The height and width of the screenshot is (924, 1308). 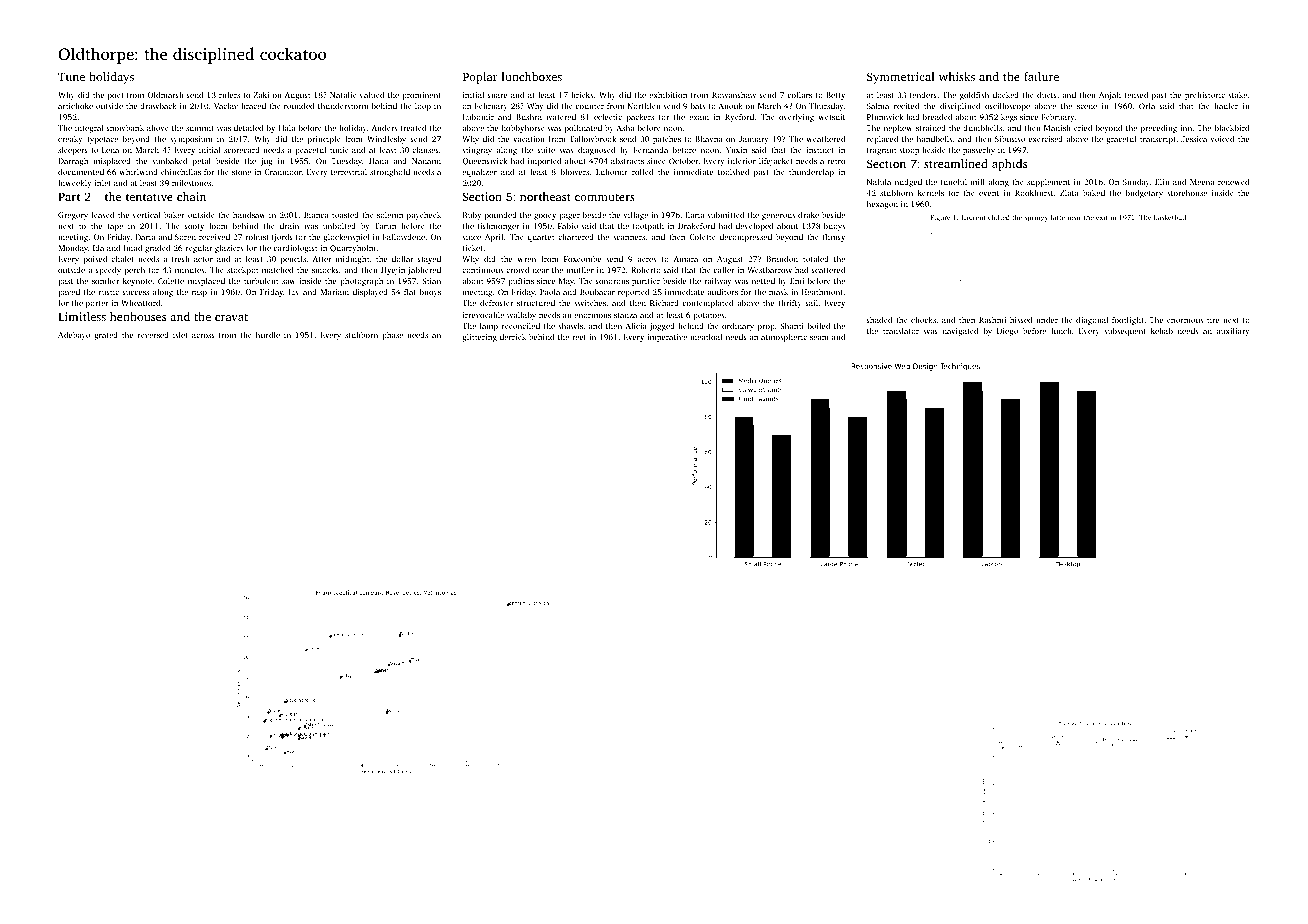 What do you see at coordinates (579, 337) in the screenshot?
I see `reef` at bounding box center [579, 337].
